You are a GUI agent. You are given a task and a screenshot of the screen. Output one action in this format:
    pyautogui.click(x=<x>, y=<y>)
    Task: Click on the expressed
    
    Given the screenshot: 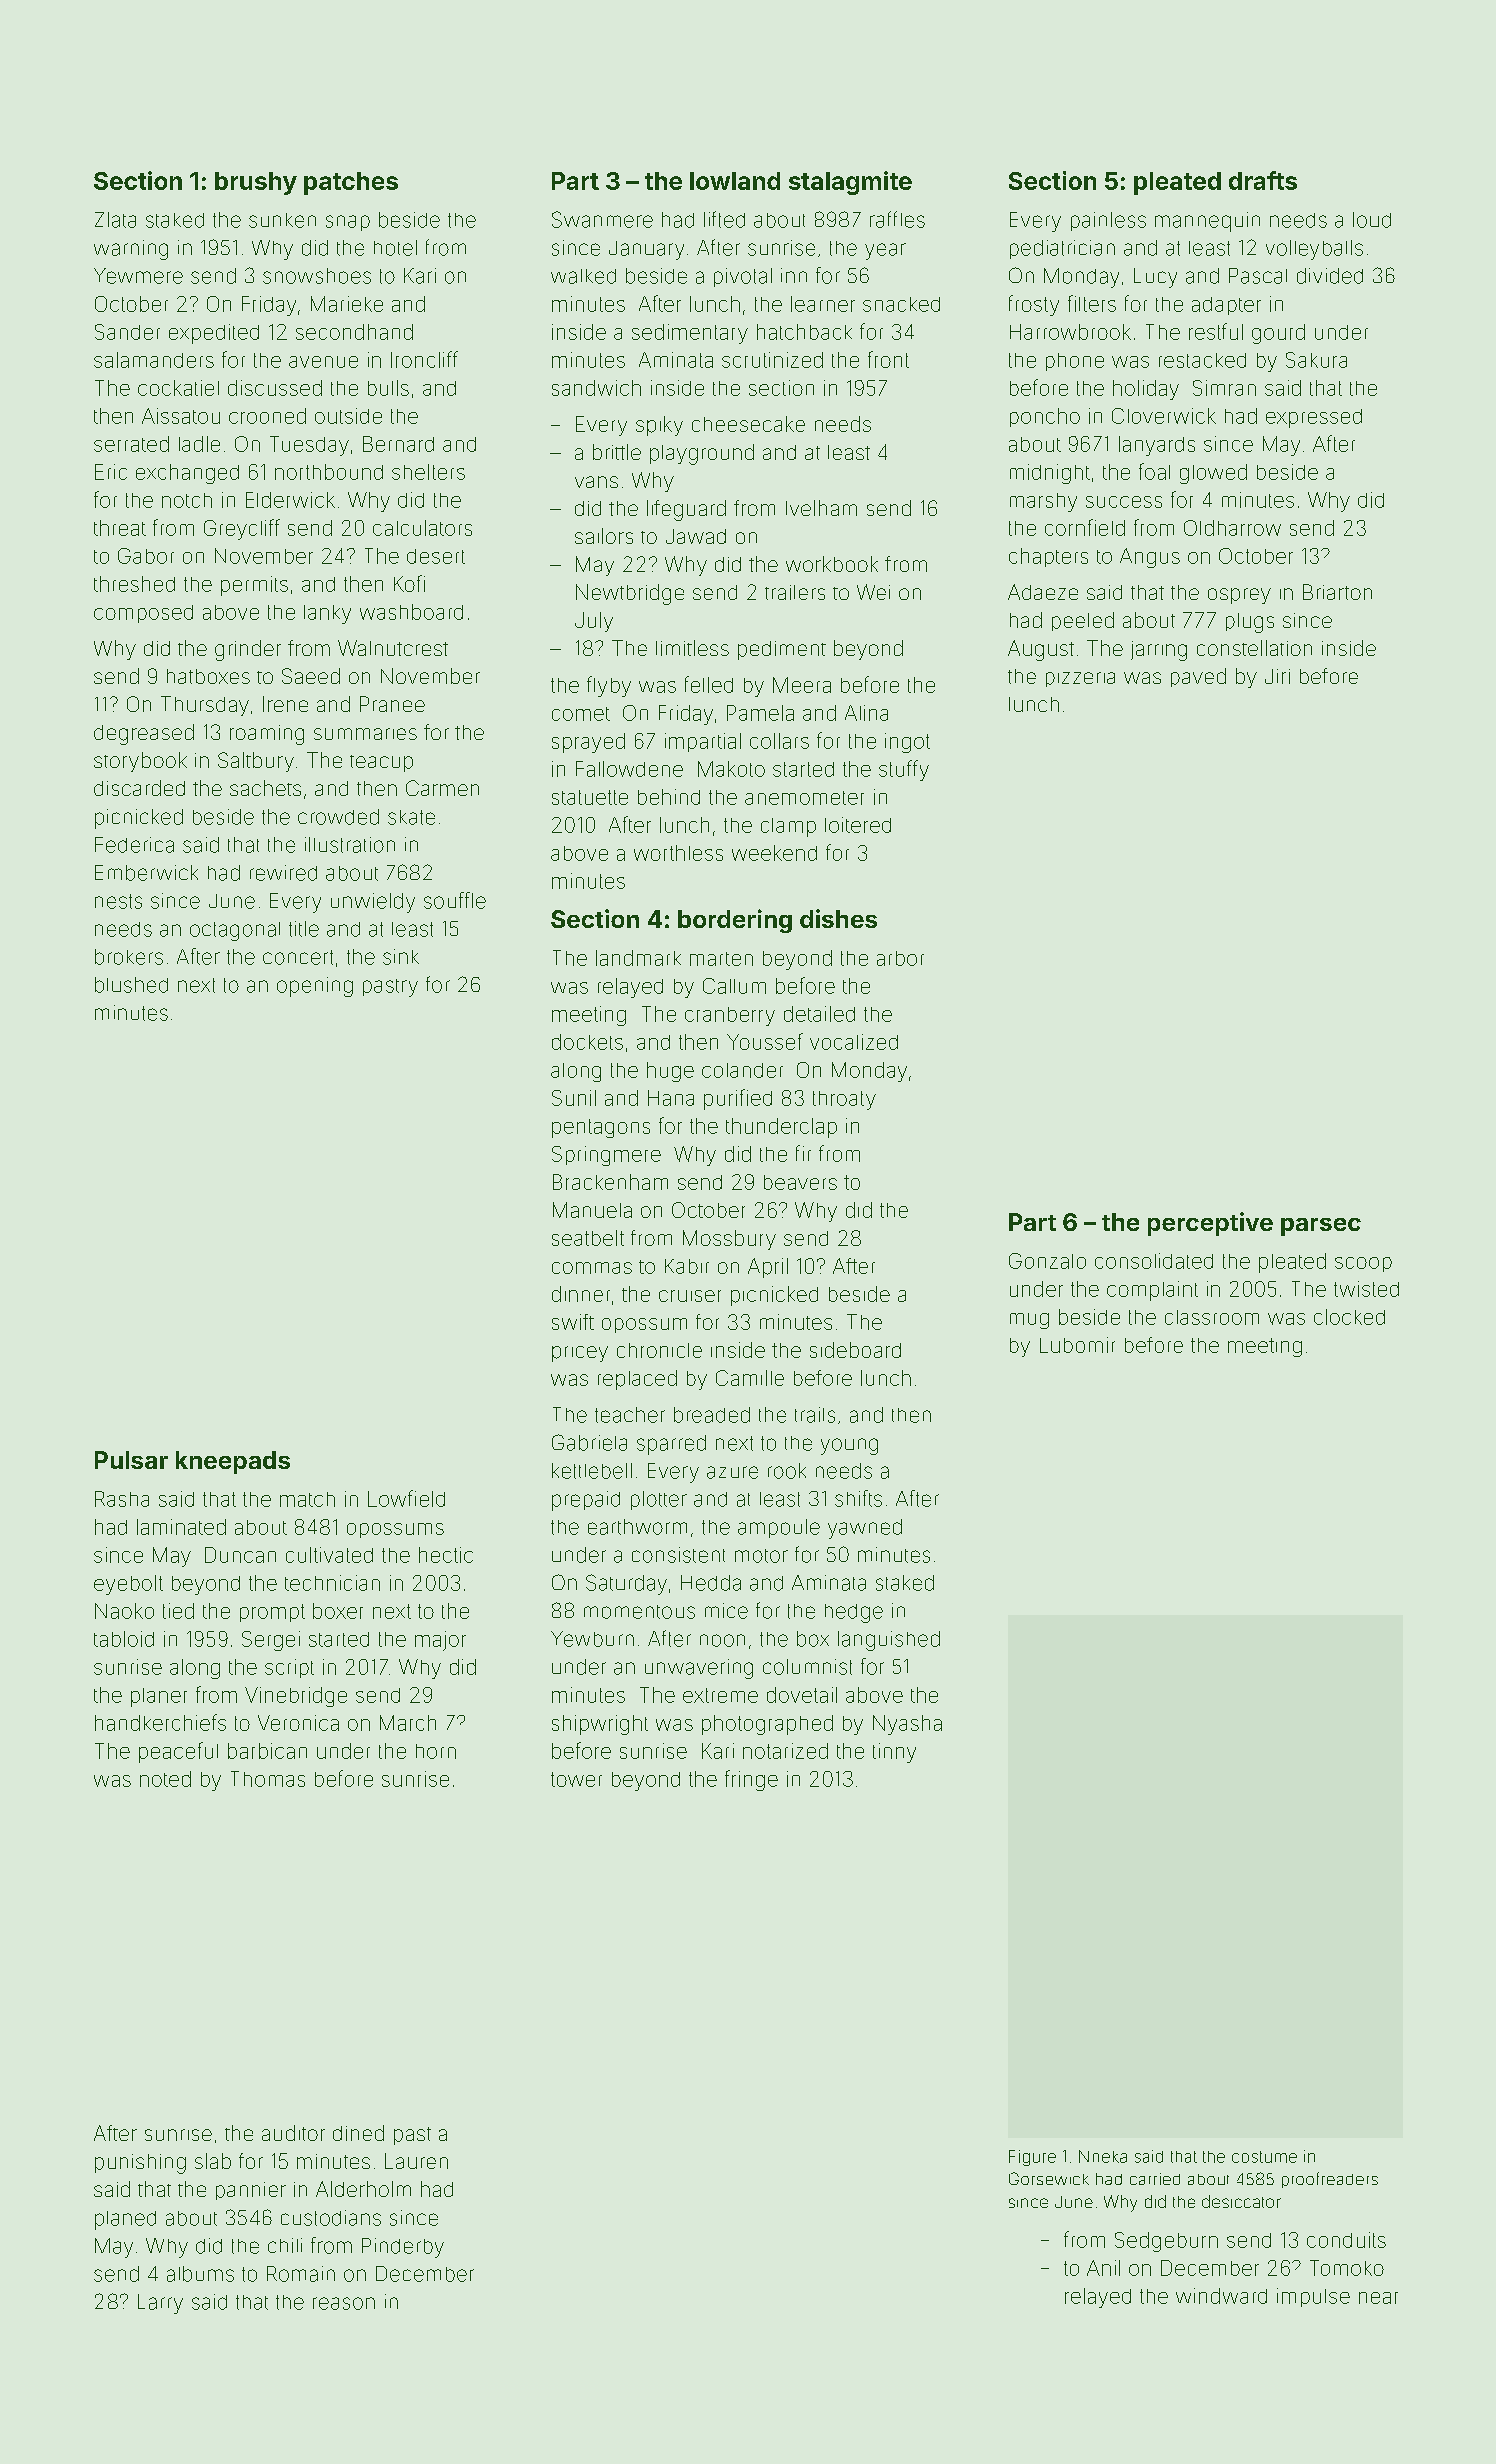 What is the action you would take?
    pyautogui.click(x=1314, y=418)
